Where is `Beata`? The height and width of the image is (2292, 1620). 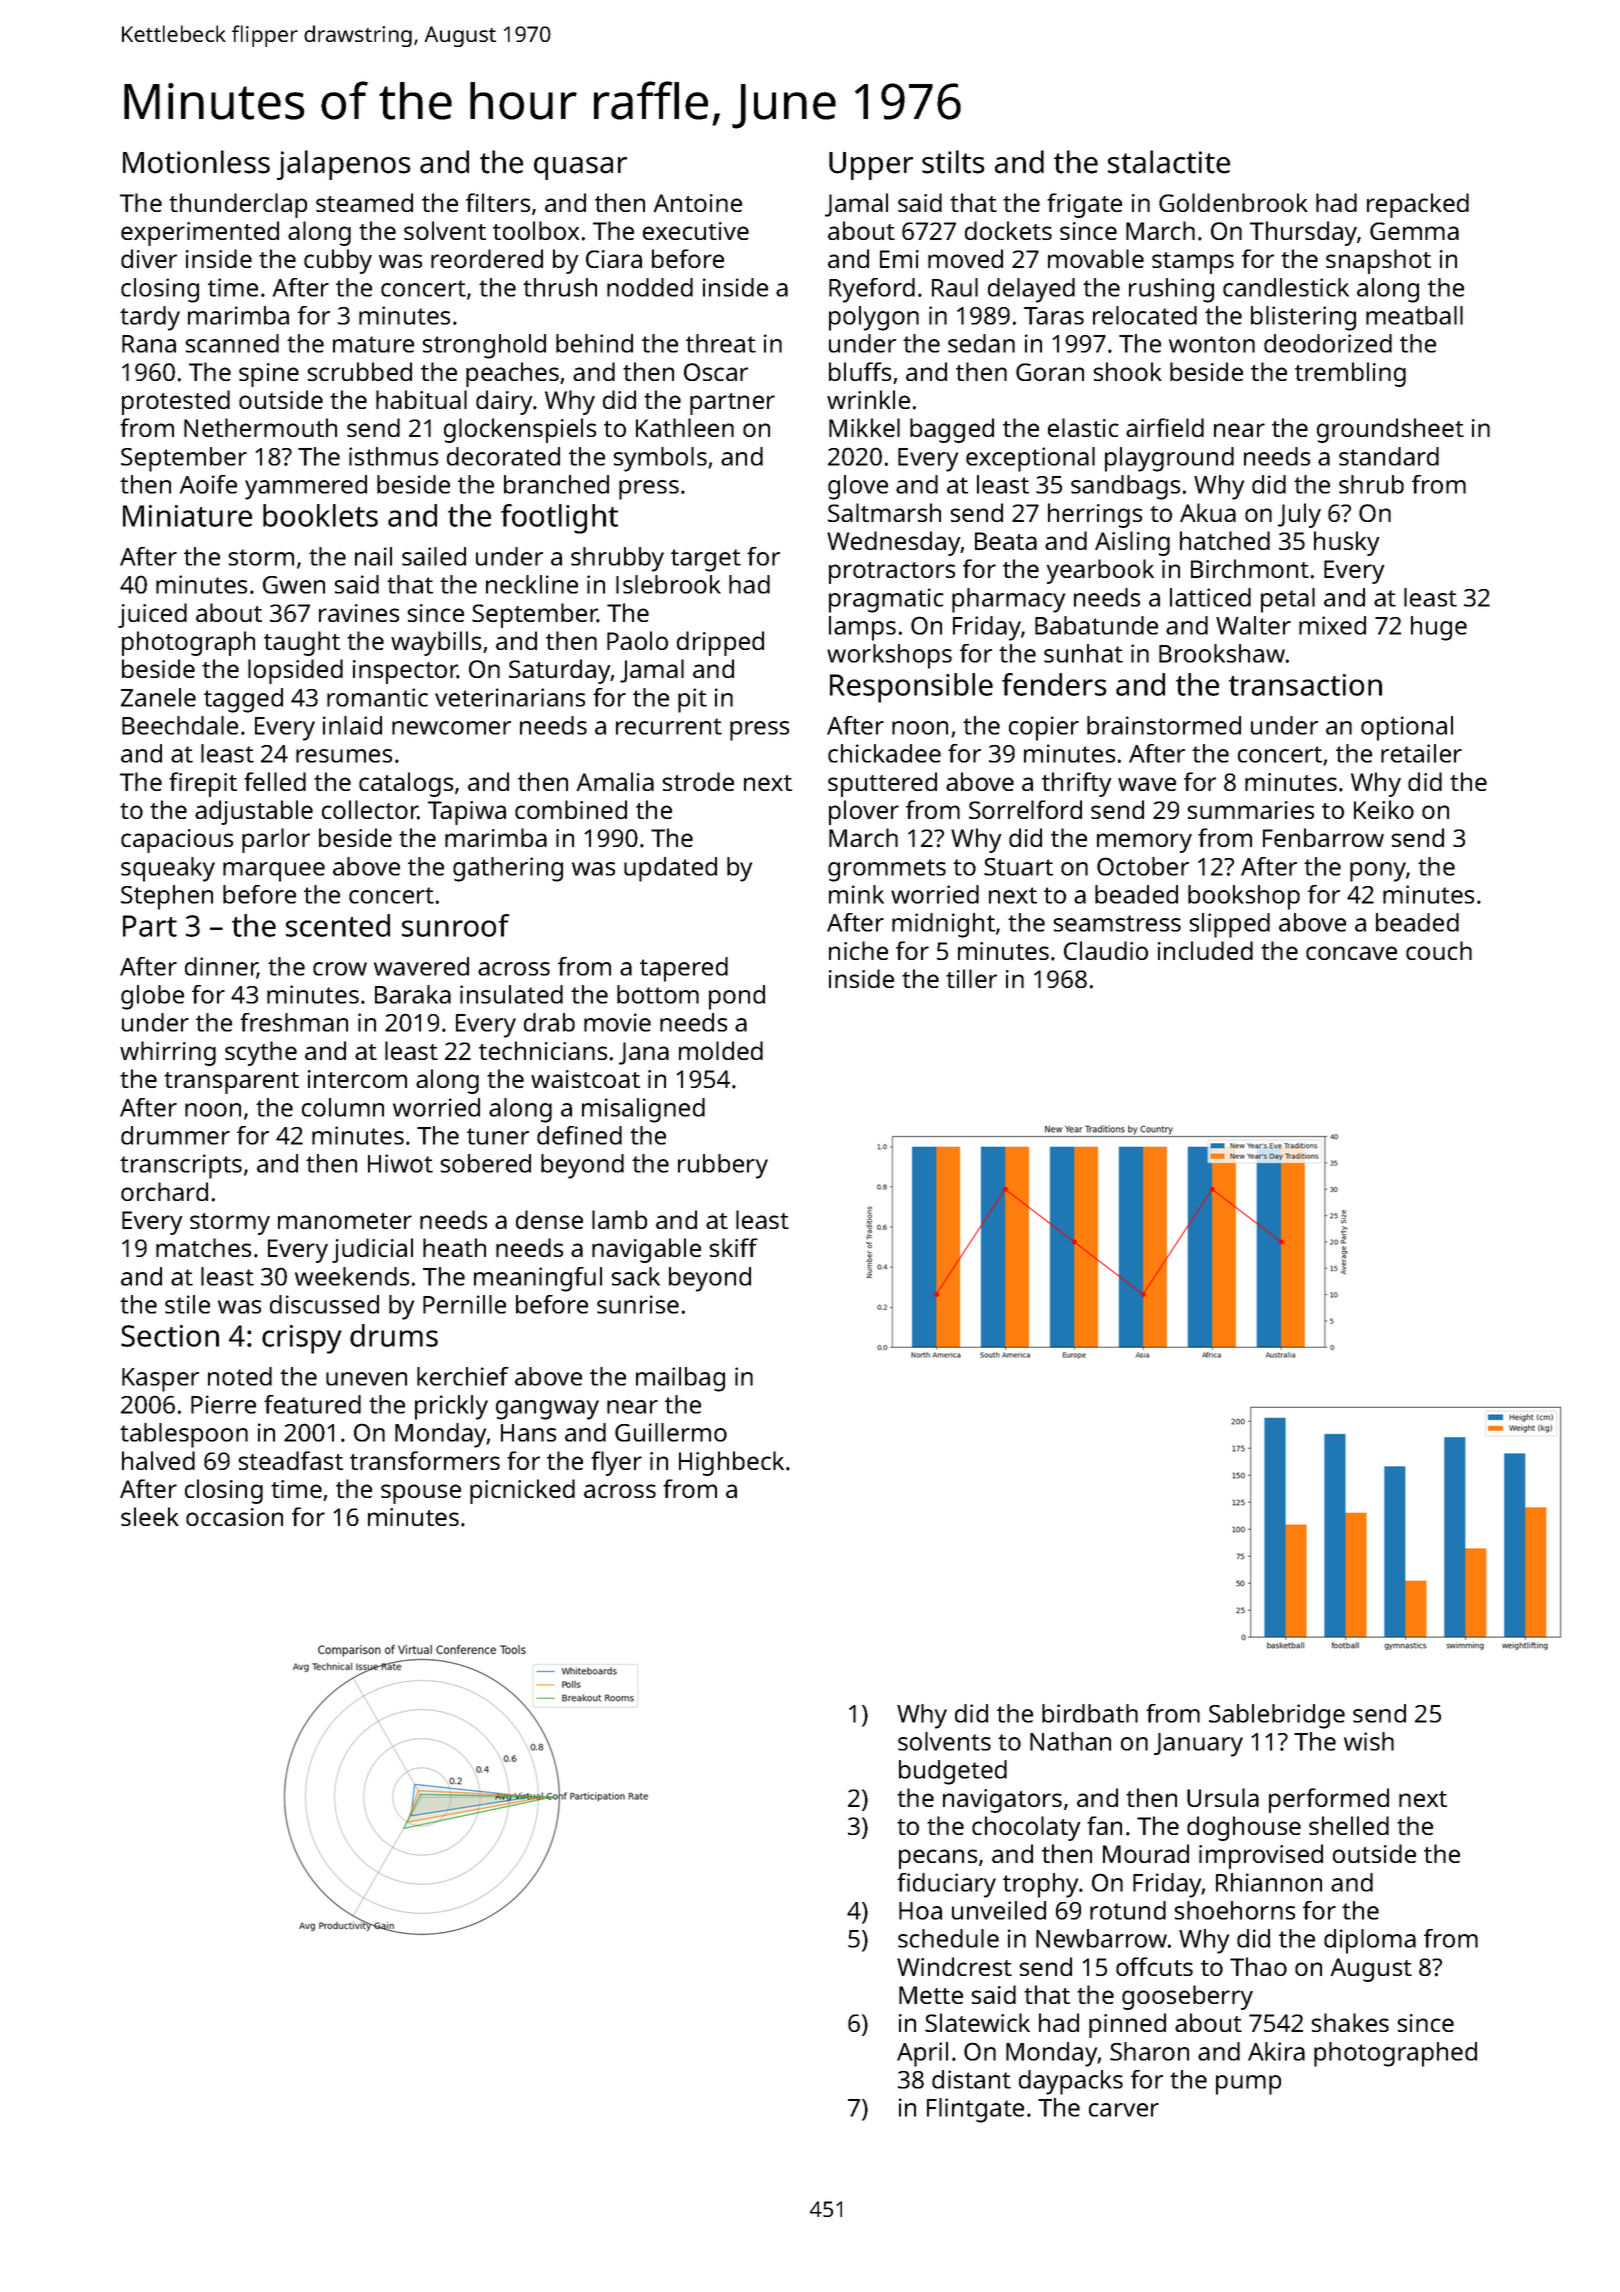
Beata is located at coordinates (1006, 541).
